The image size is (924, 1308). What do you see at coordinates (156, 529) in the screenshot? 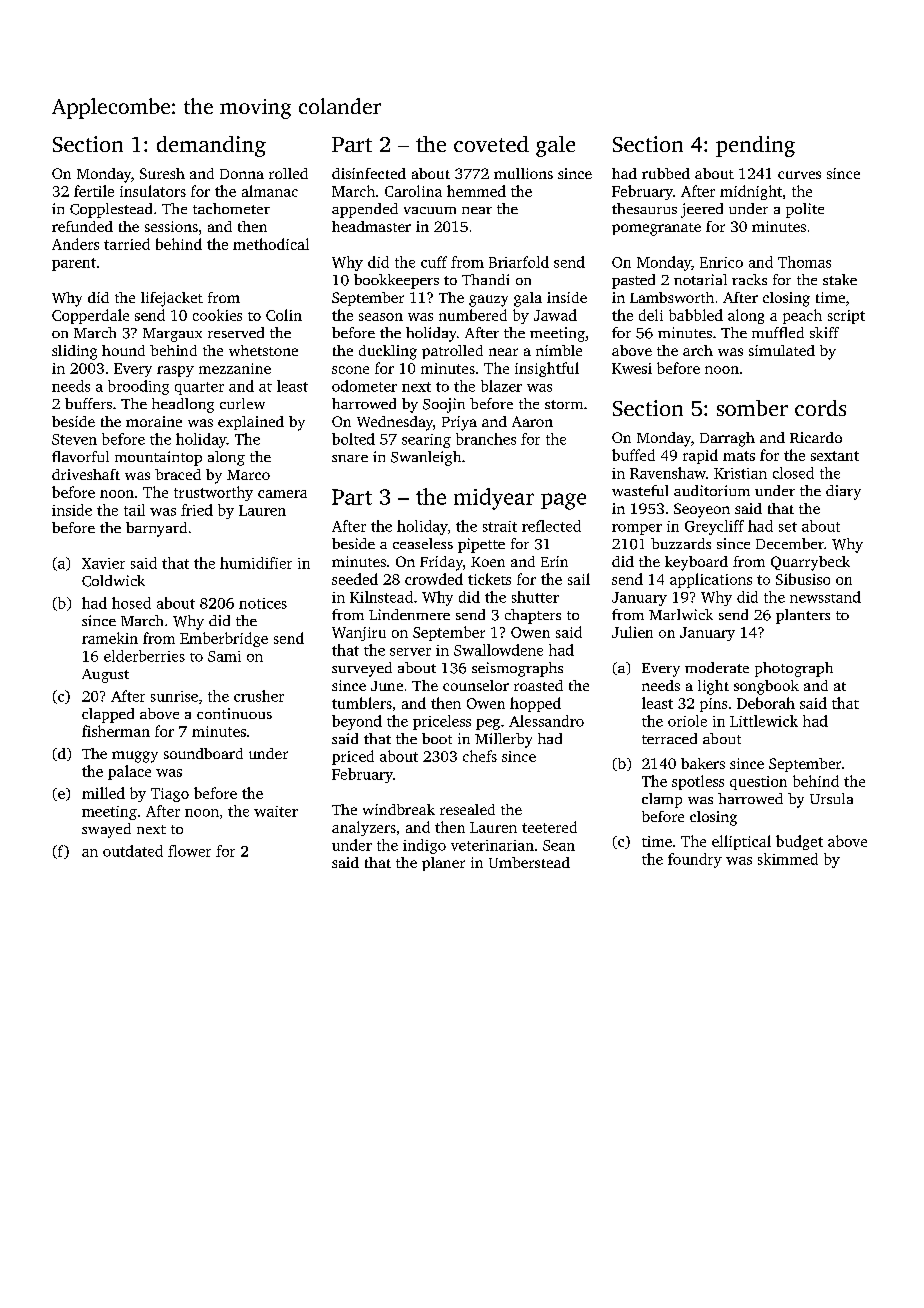
I see `barnyard` at bounding box center [156, 529].
